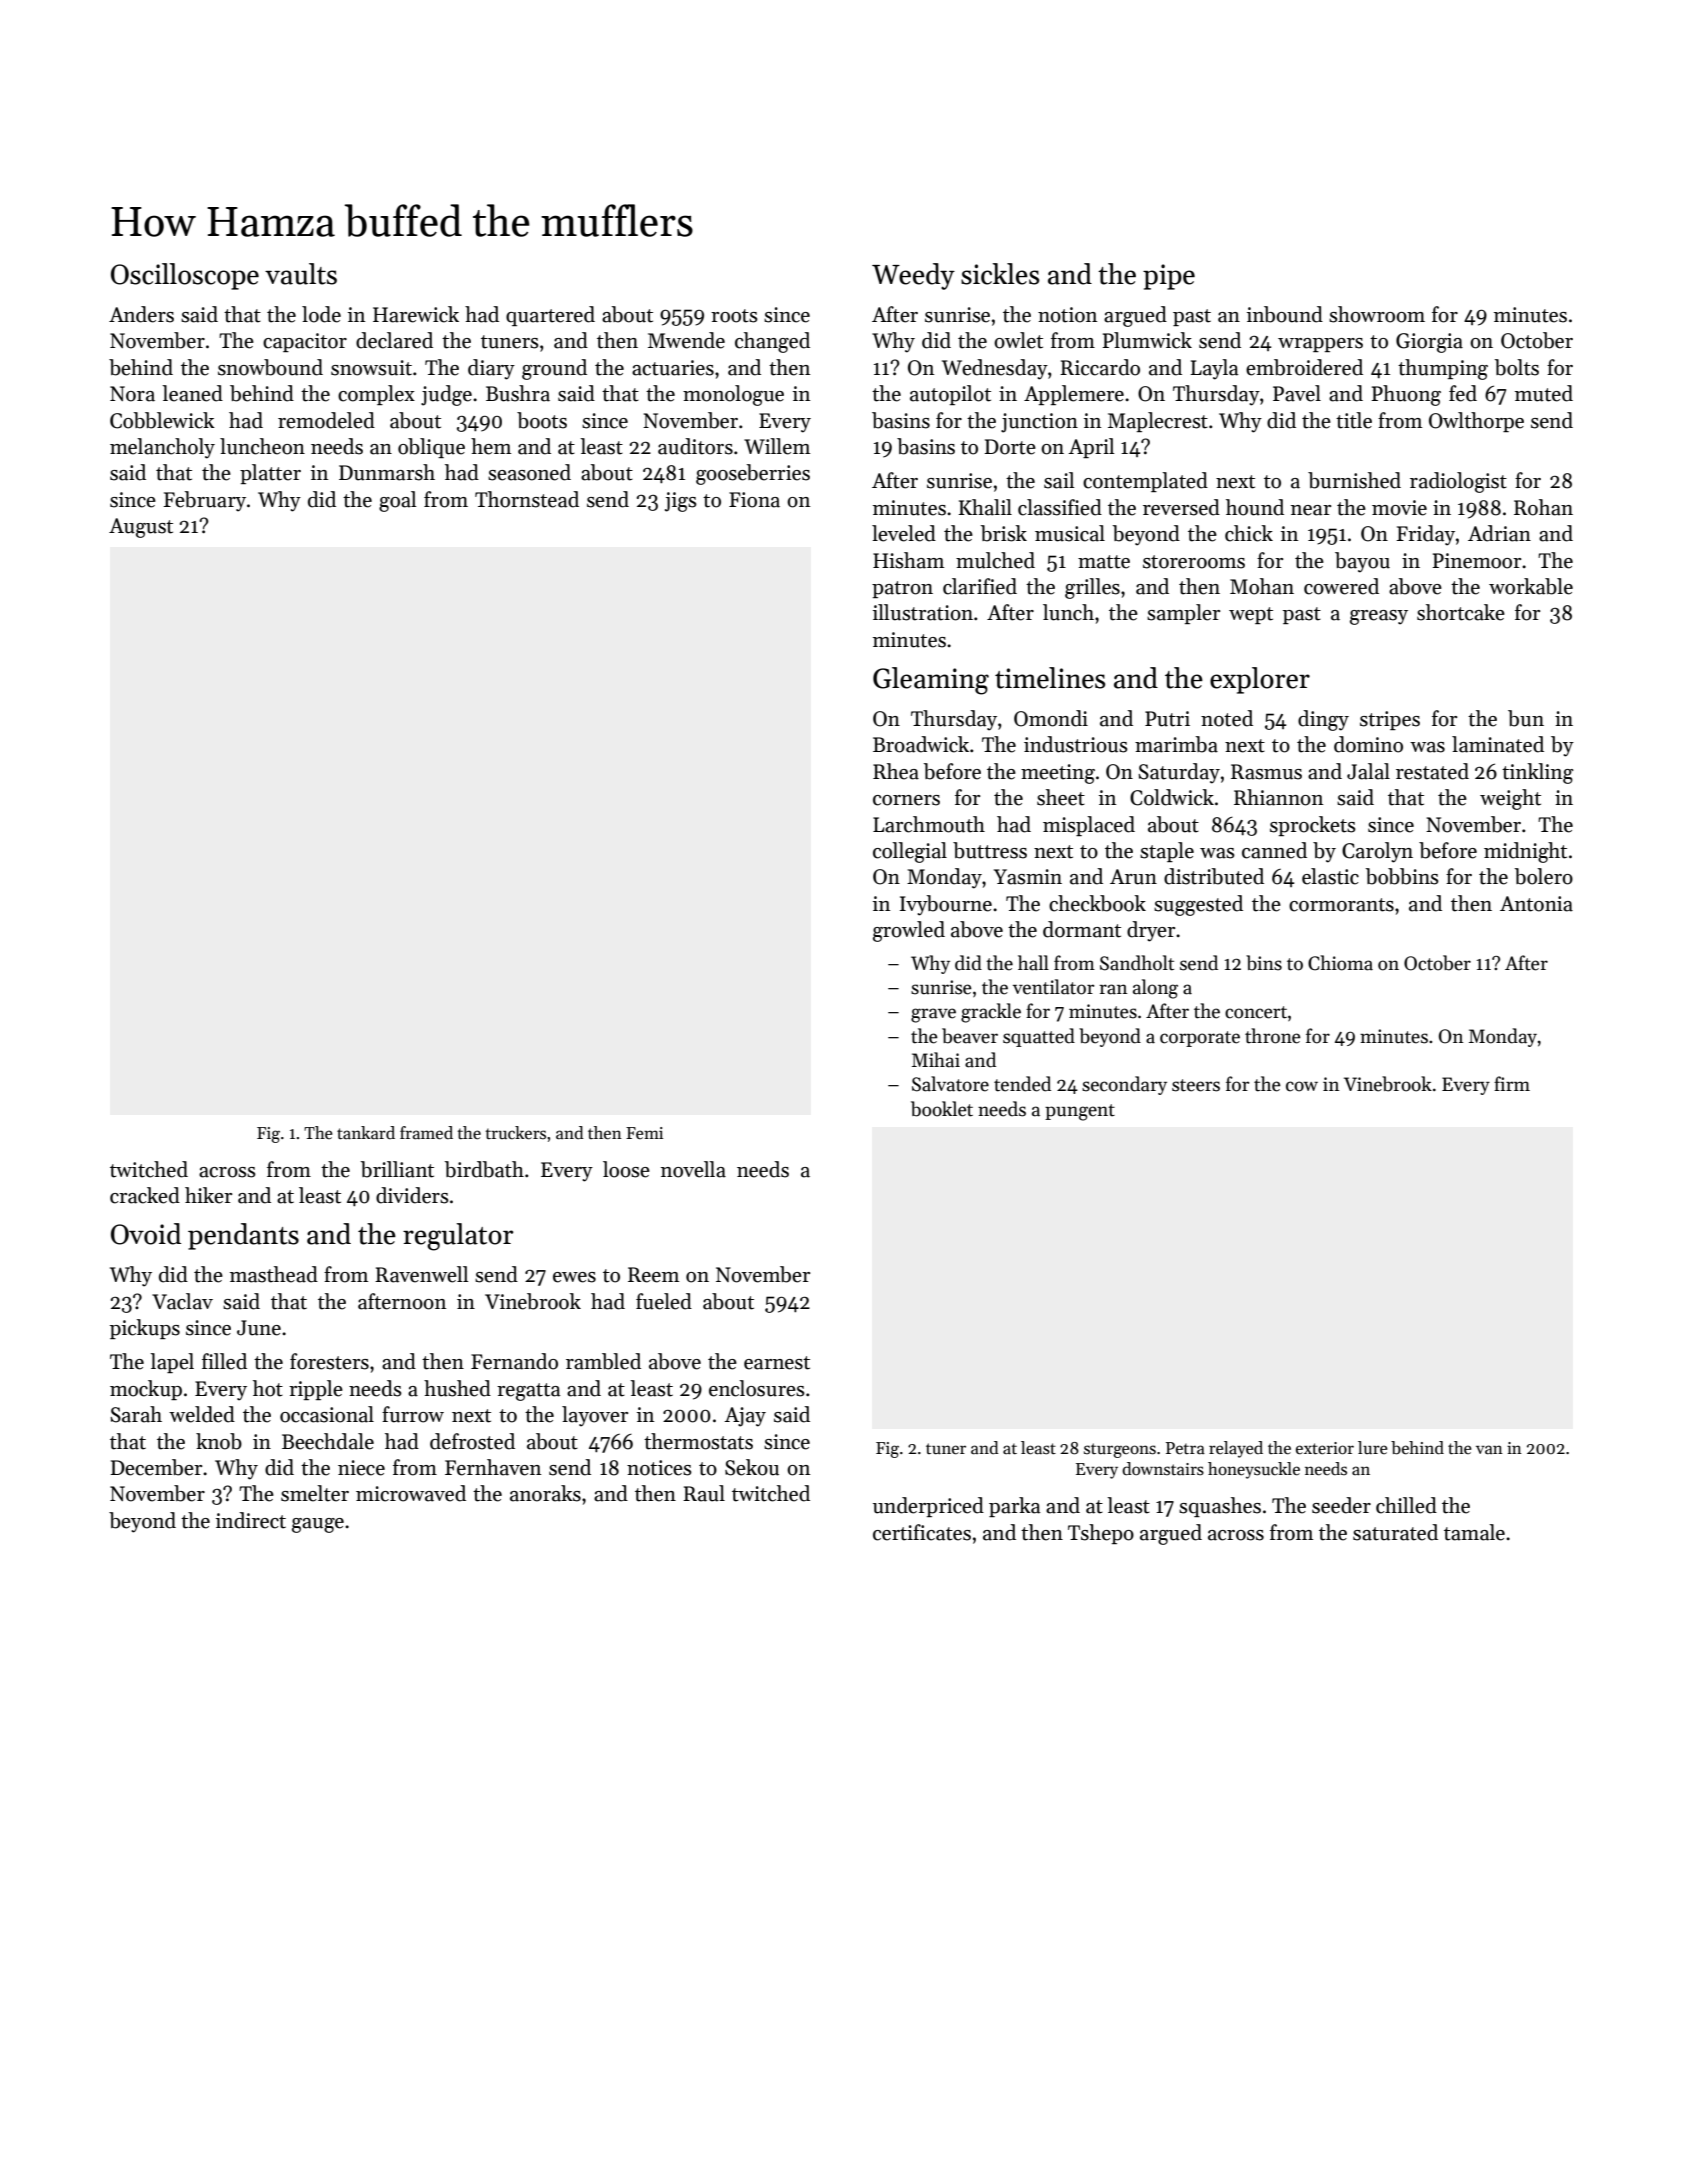  Describe the element at coordinates (909, 931) in the page. I see `growled` at that location.
